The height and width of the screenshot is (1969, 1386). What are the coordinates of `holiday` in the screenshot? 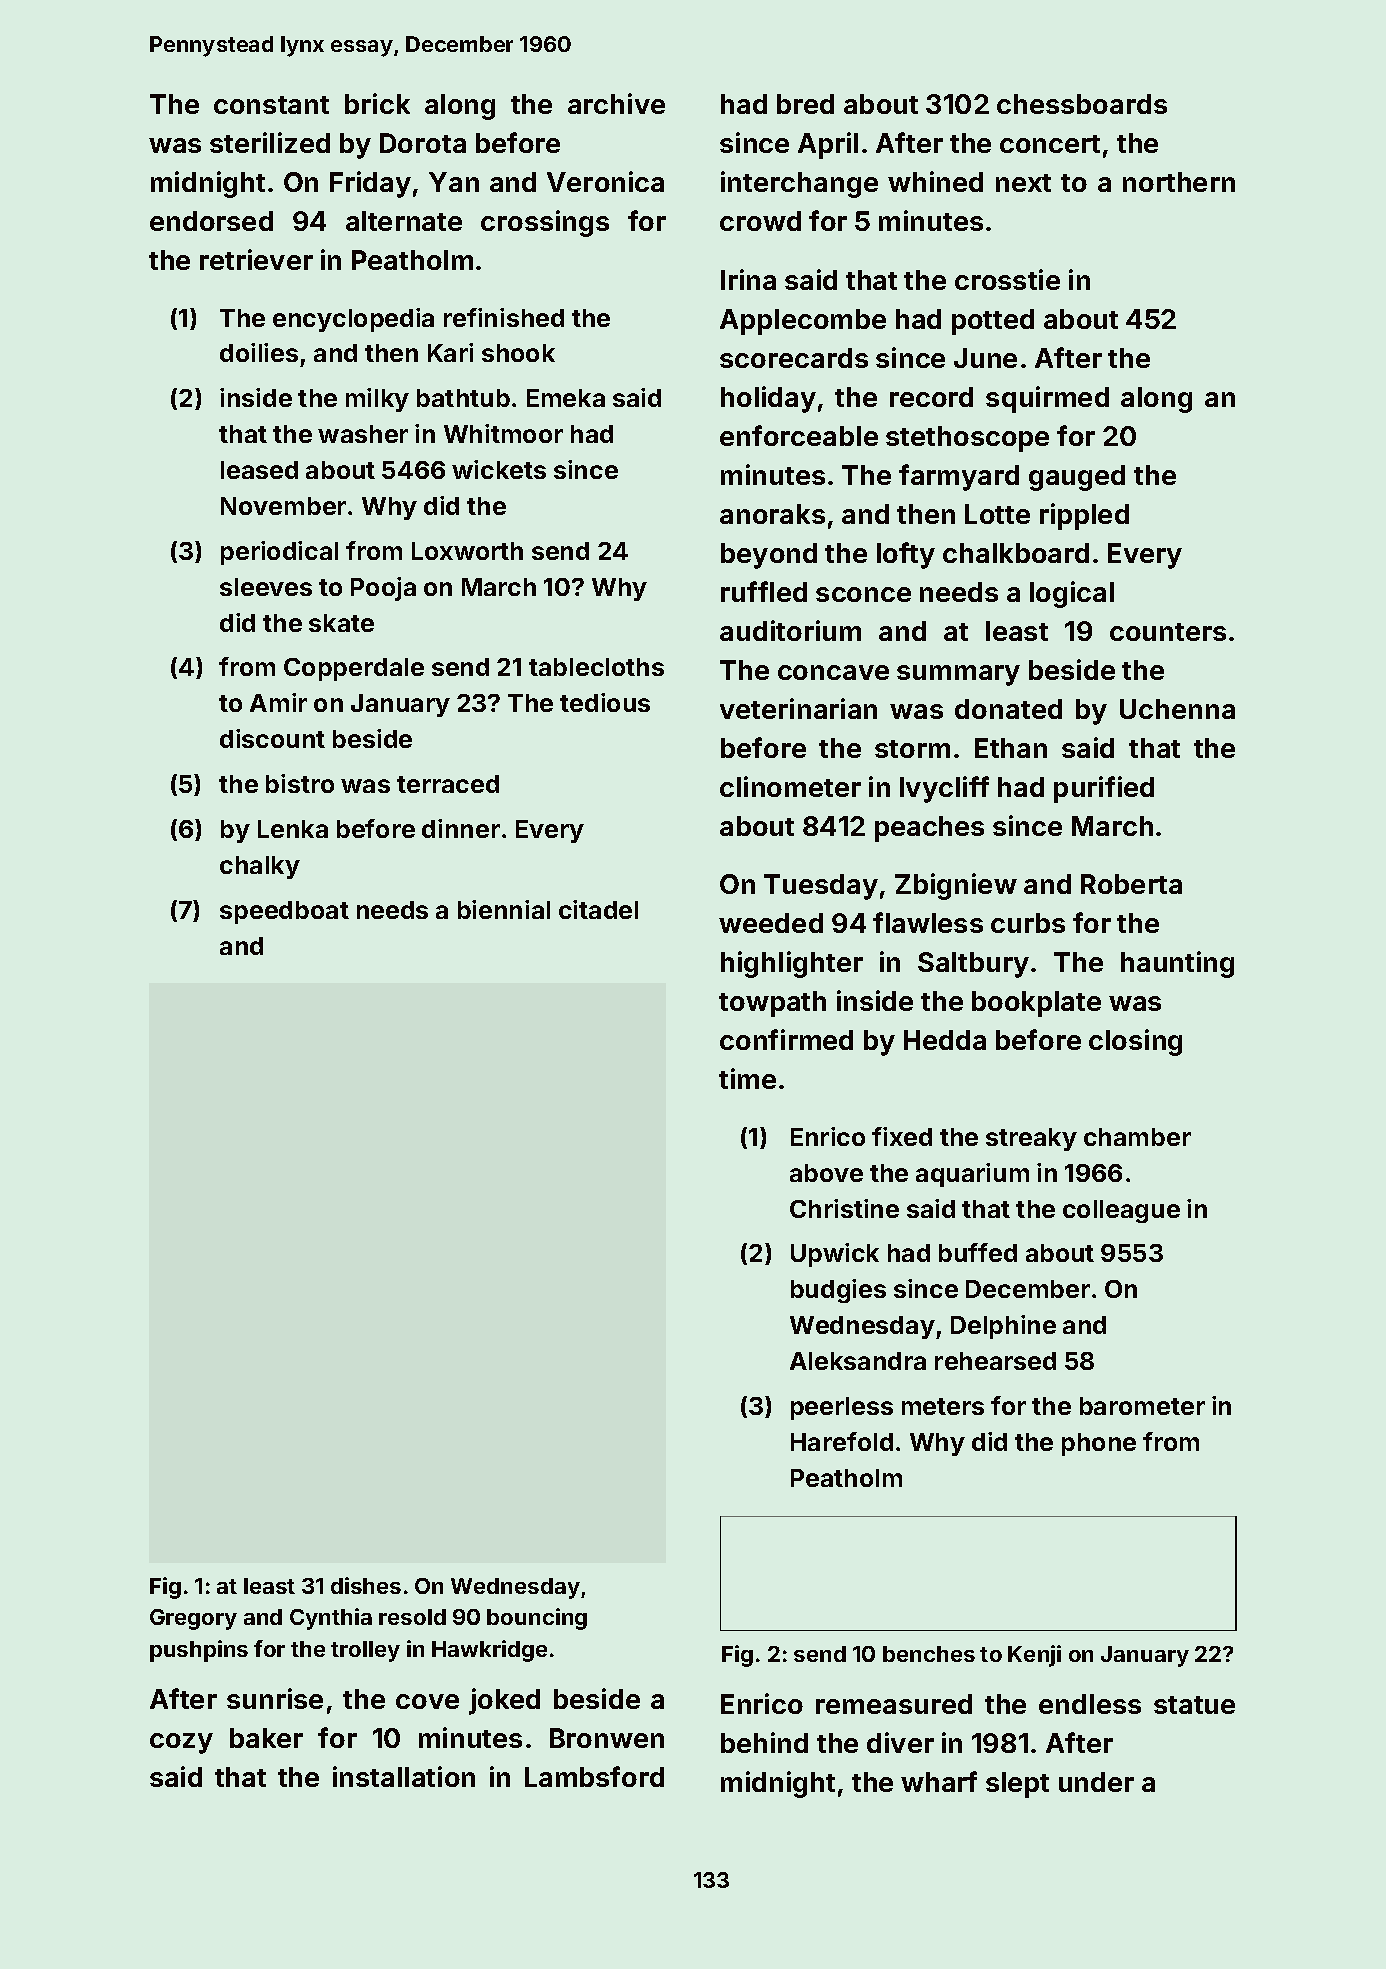 It's located at (768, 399).
